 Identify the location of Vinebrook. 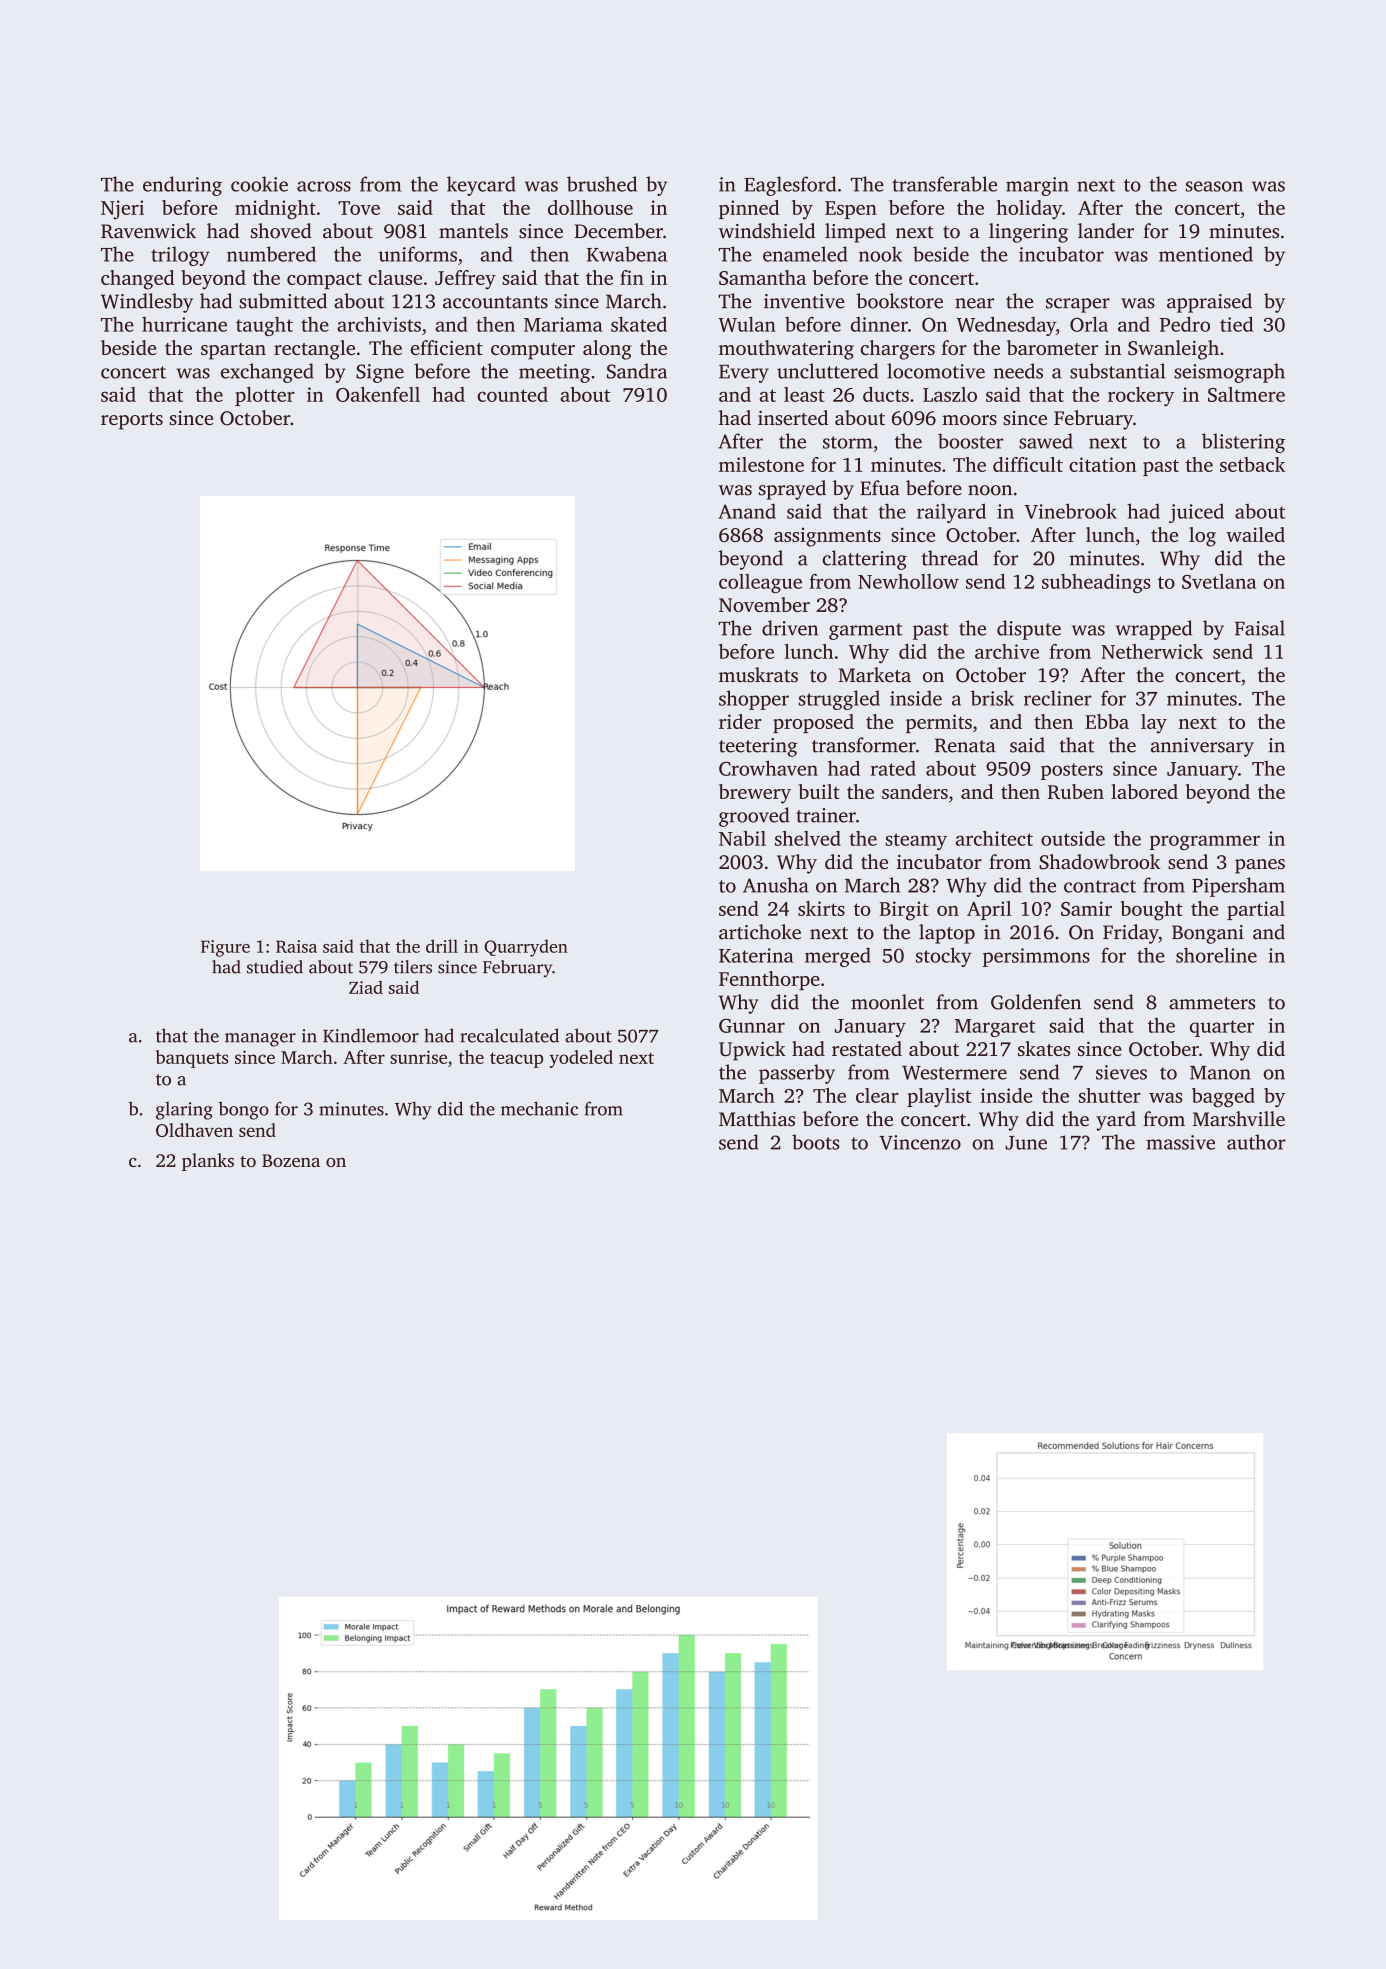
(1071, 511).
